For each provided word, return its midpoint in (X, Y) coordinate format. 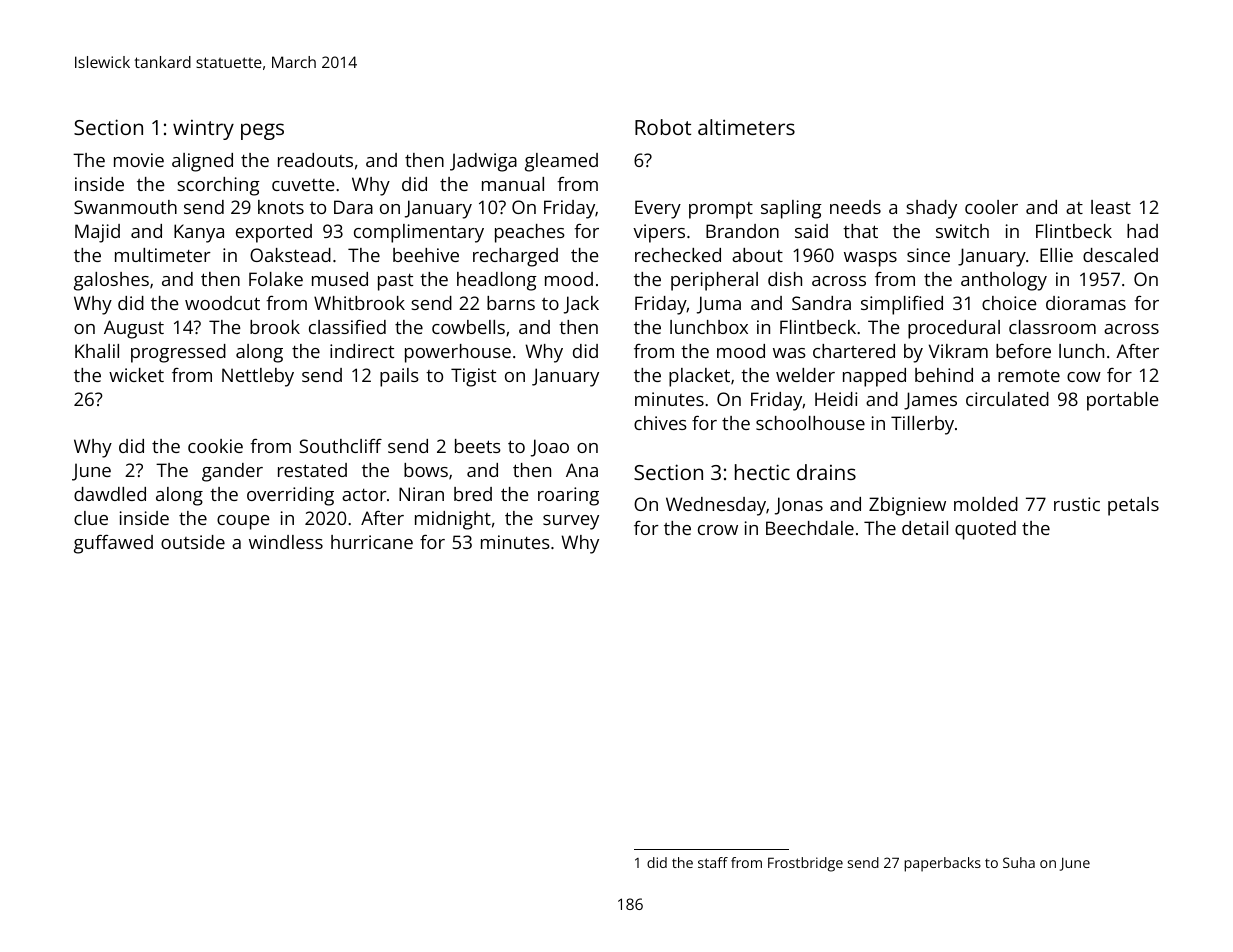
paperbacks (942, 864)
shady (931, 209)
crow (718, 530)
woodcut (222, 303)
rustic (1077, 504)
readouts (315, 160)
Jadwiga (483, 162)
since (928, 255)
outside (193, 542)
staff (713, 862)
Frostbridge (805, 864)
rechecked (678, 255)
